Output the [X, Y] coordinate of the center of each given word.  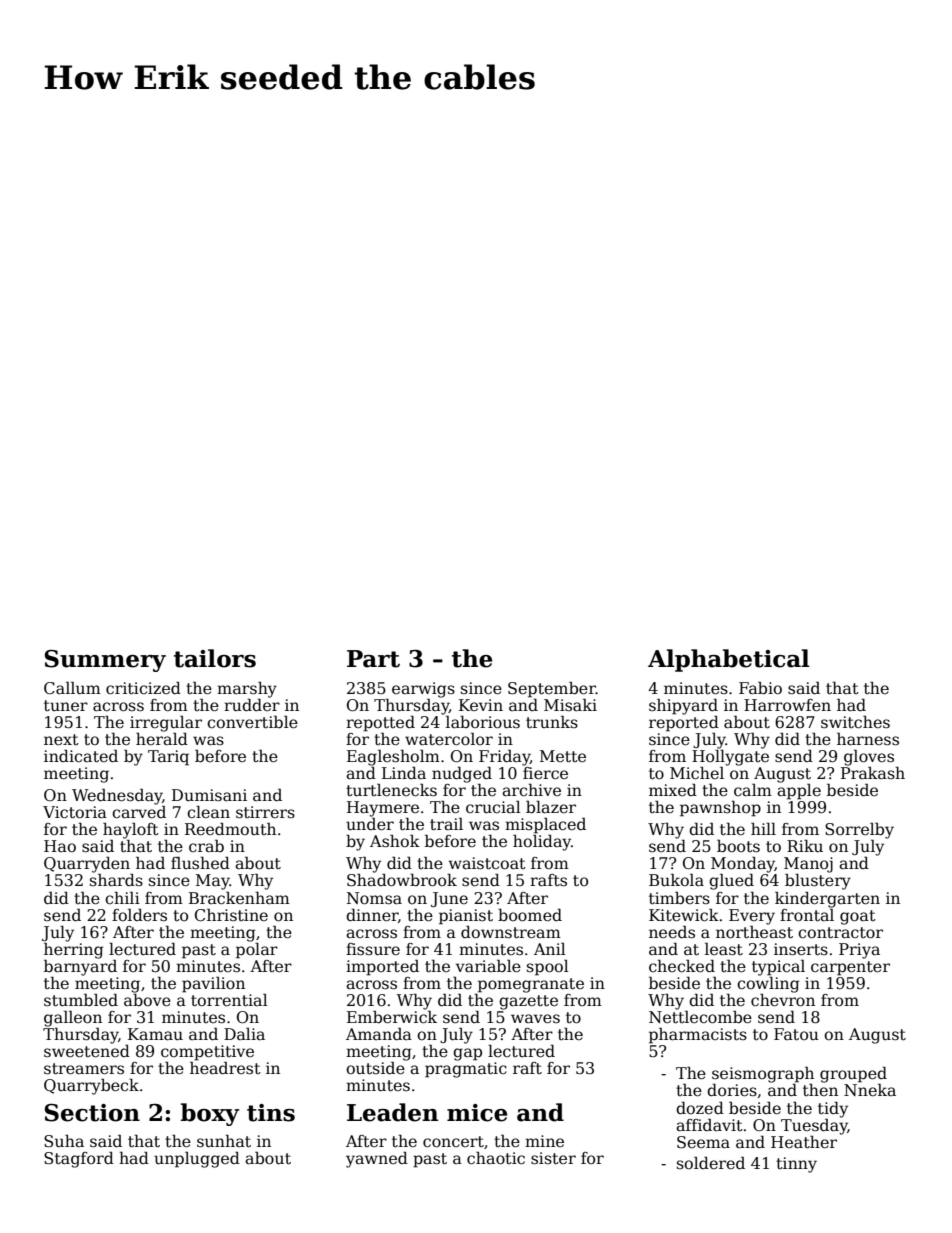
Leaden [393, 1112]
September [552, 689]
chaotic [496, 1158]
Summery [105, 661]
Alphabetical [729, 660]
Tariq [168, 758]
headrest [225, 1068]
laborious [483, 722]
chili [122, 898]
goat [858, 917]
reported [684, 723]
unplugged [197, 1159]
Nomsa [374, 898]
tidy [833, 1110]
